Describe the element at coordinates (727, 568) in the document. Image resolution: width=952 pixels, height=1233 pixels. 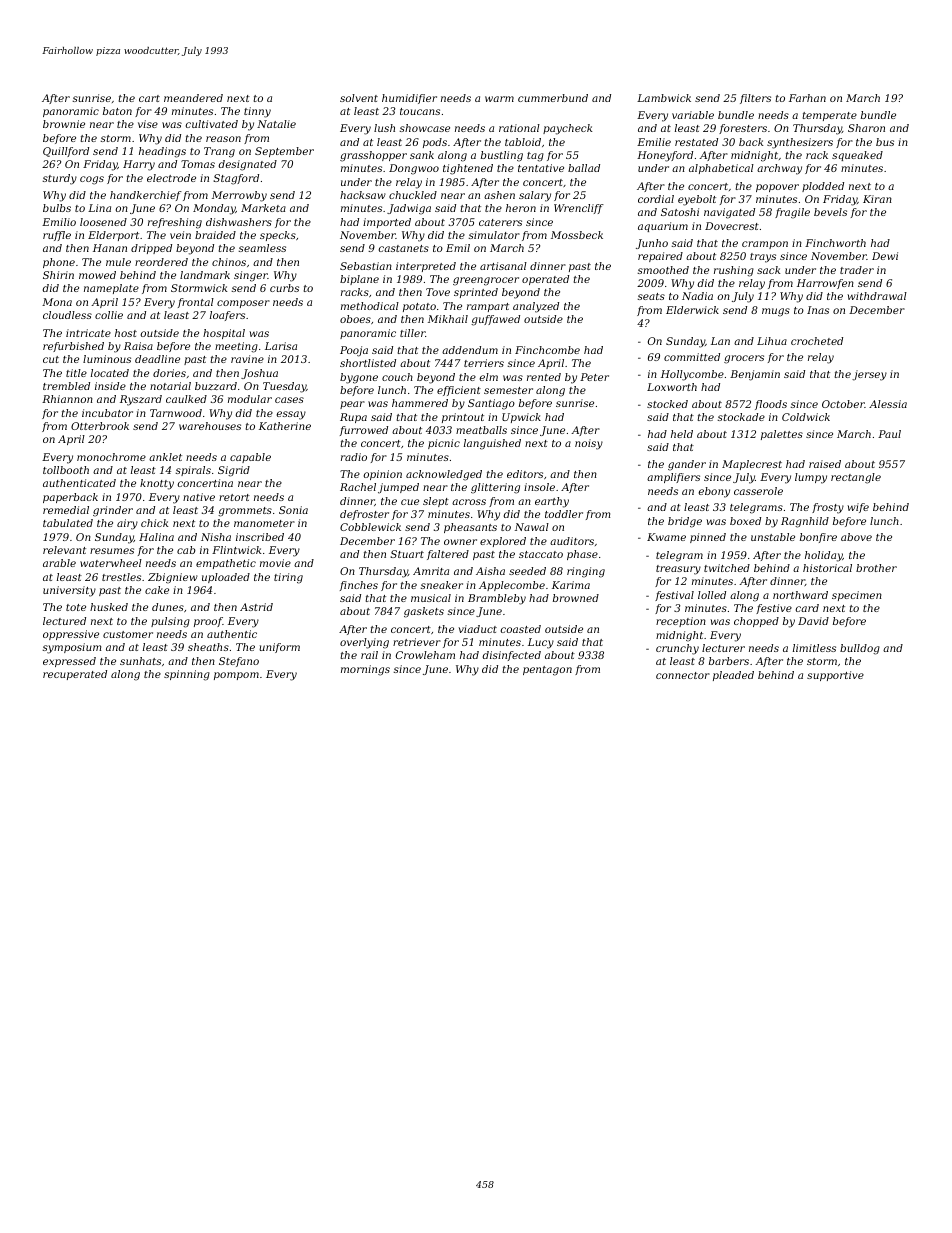
I see `twitched` at that location.
